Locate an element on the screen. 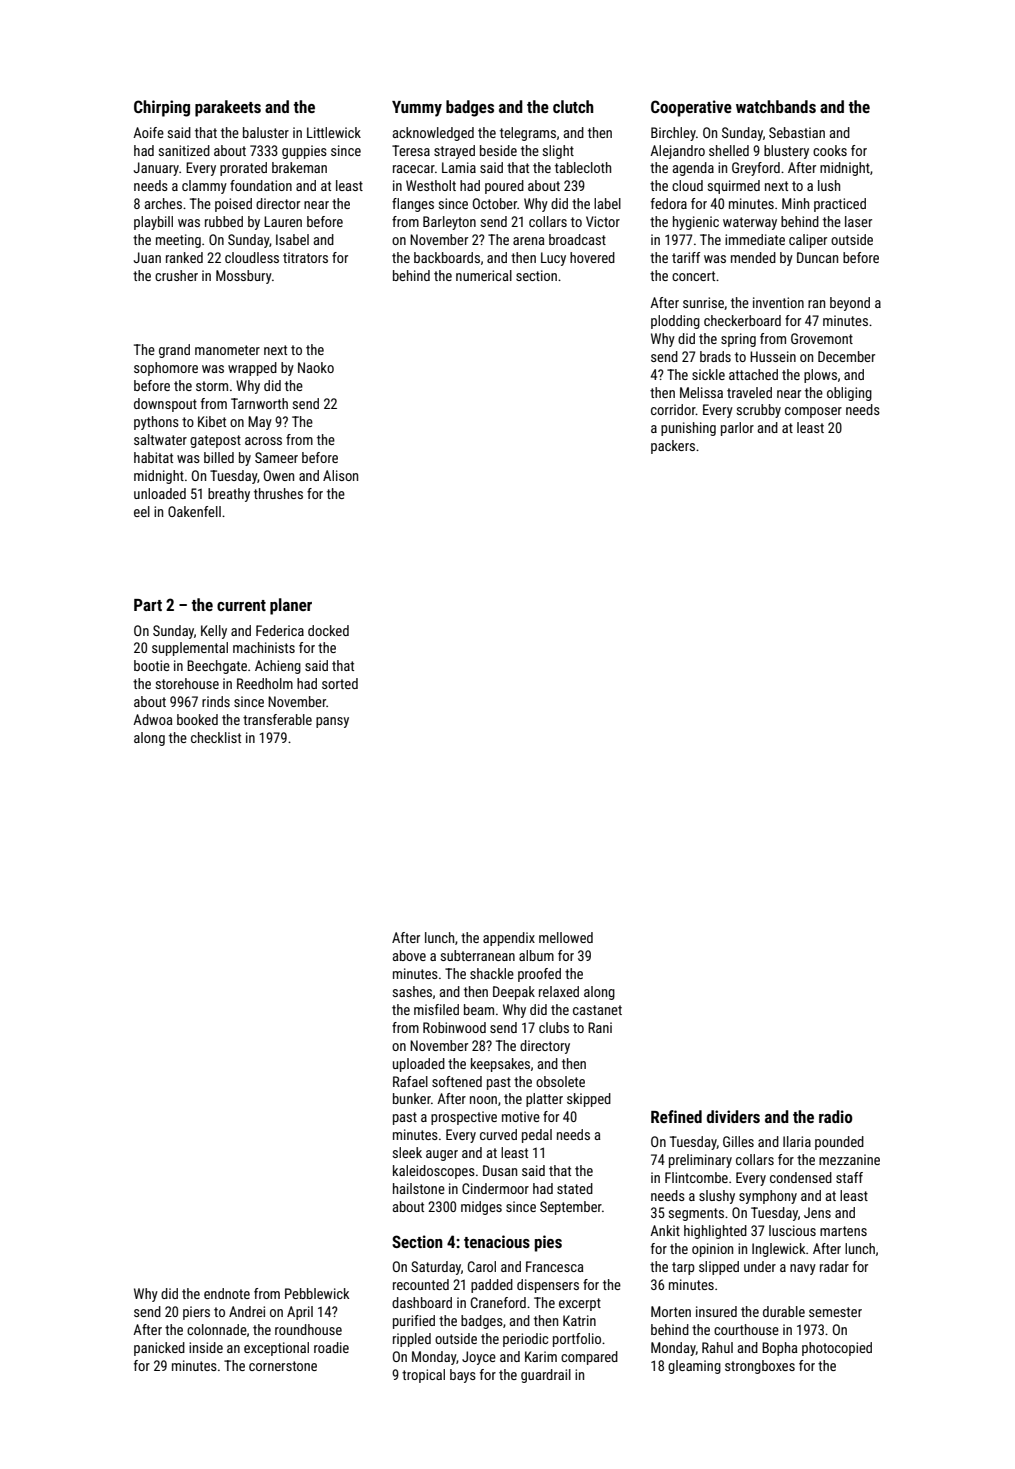 This screenshot has width=1015, height=1469. pedal is located at coordinates (537, 1136).
